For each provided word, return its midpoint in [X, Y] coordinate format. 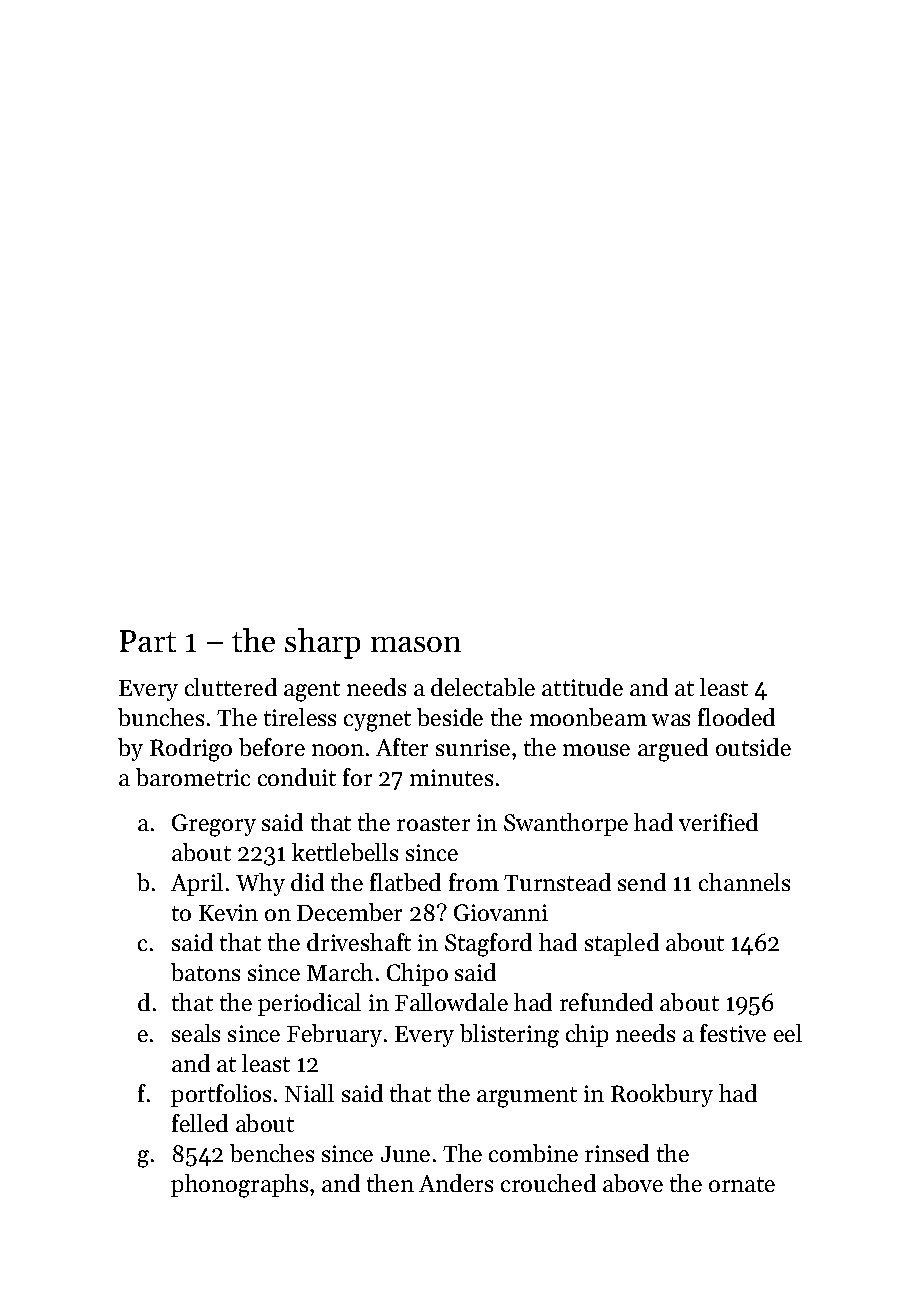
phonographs [239, 1186]
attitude [582, 687]
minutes [451, 777]
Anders [456, 1183]
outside [753, 747]
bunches [161, 717]
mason [416, 644]
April [197, 884]
